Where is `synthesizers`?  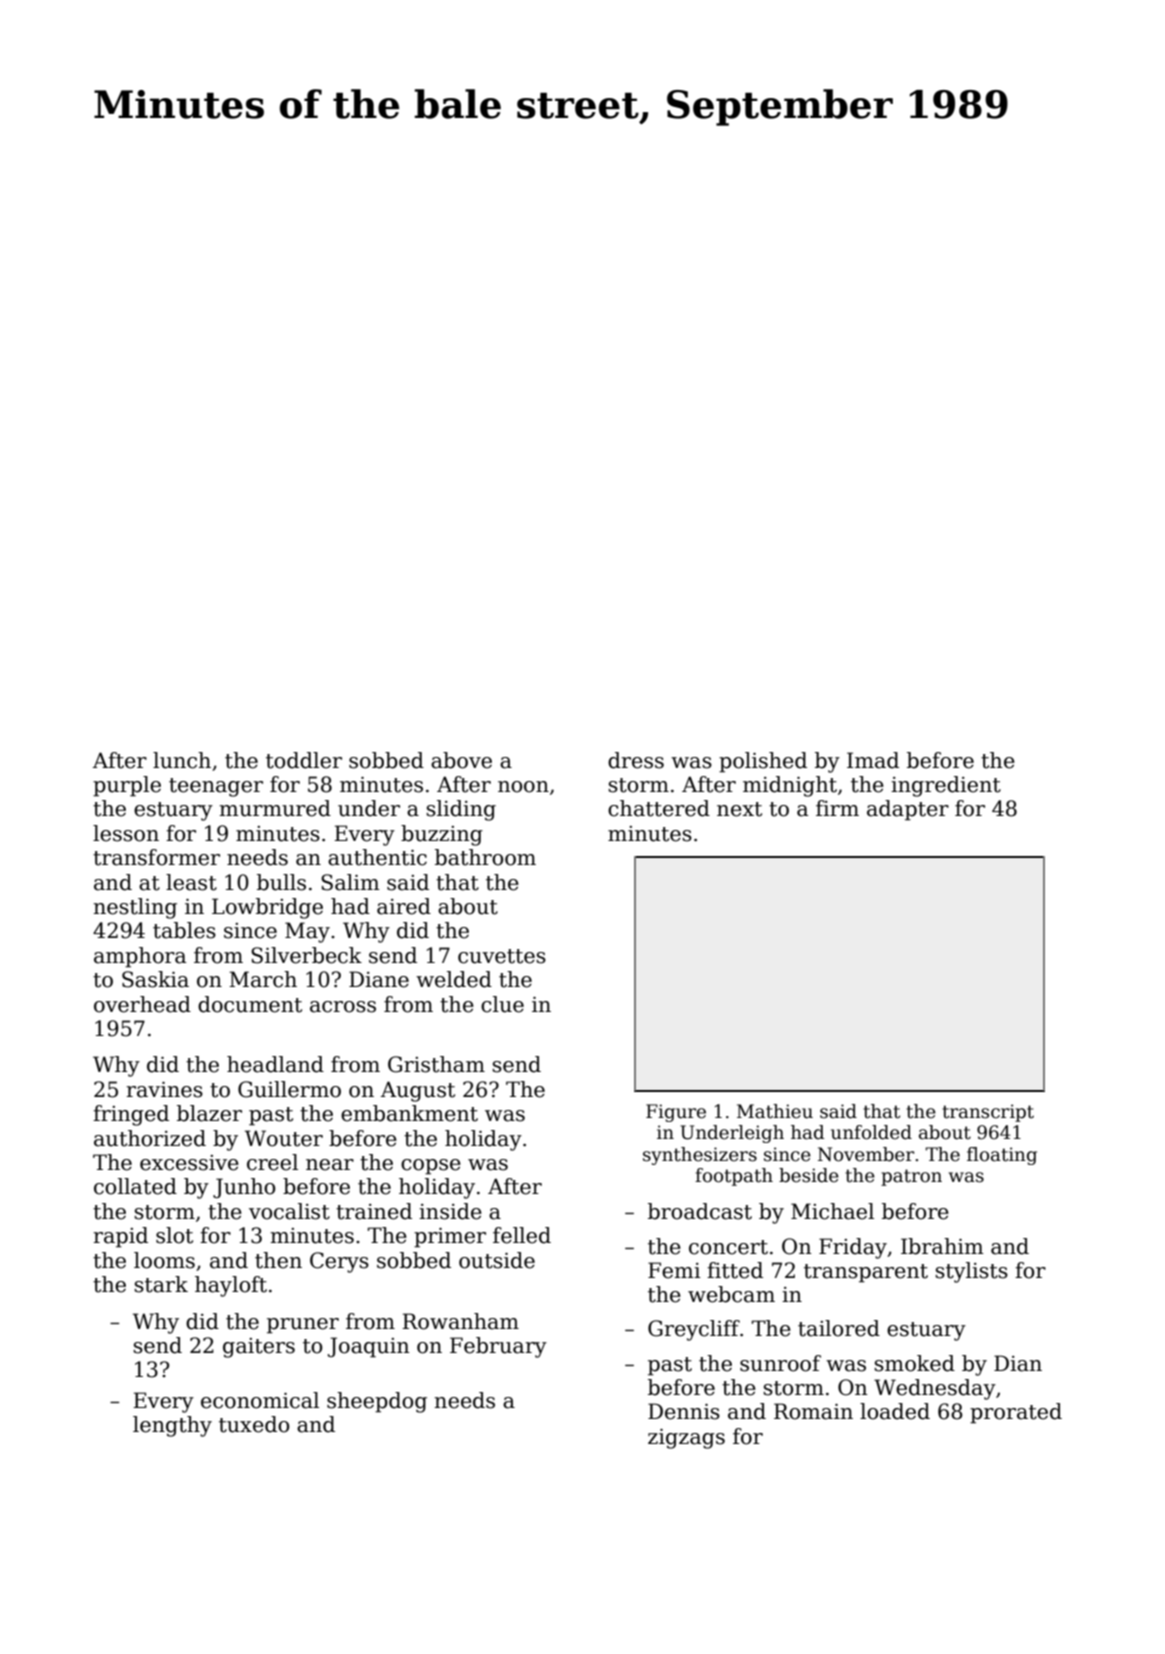
synthesizers is located at coordinates (700, 1156).
